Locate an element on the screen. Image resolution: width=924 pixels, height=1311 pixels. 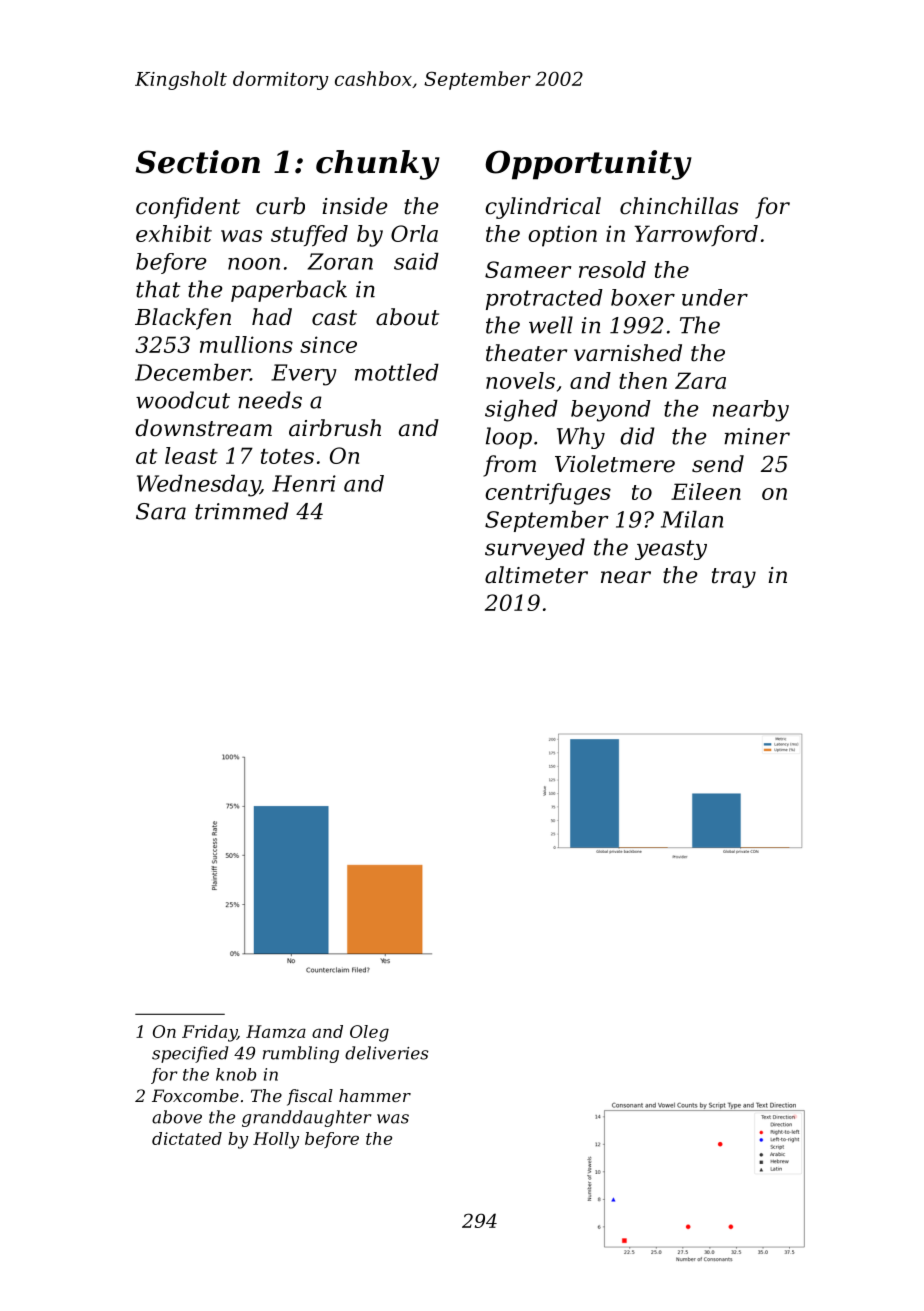
dictated is located at coordinates (187, 1138).
